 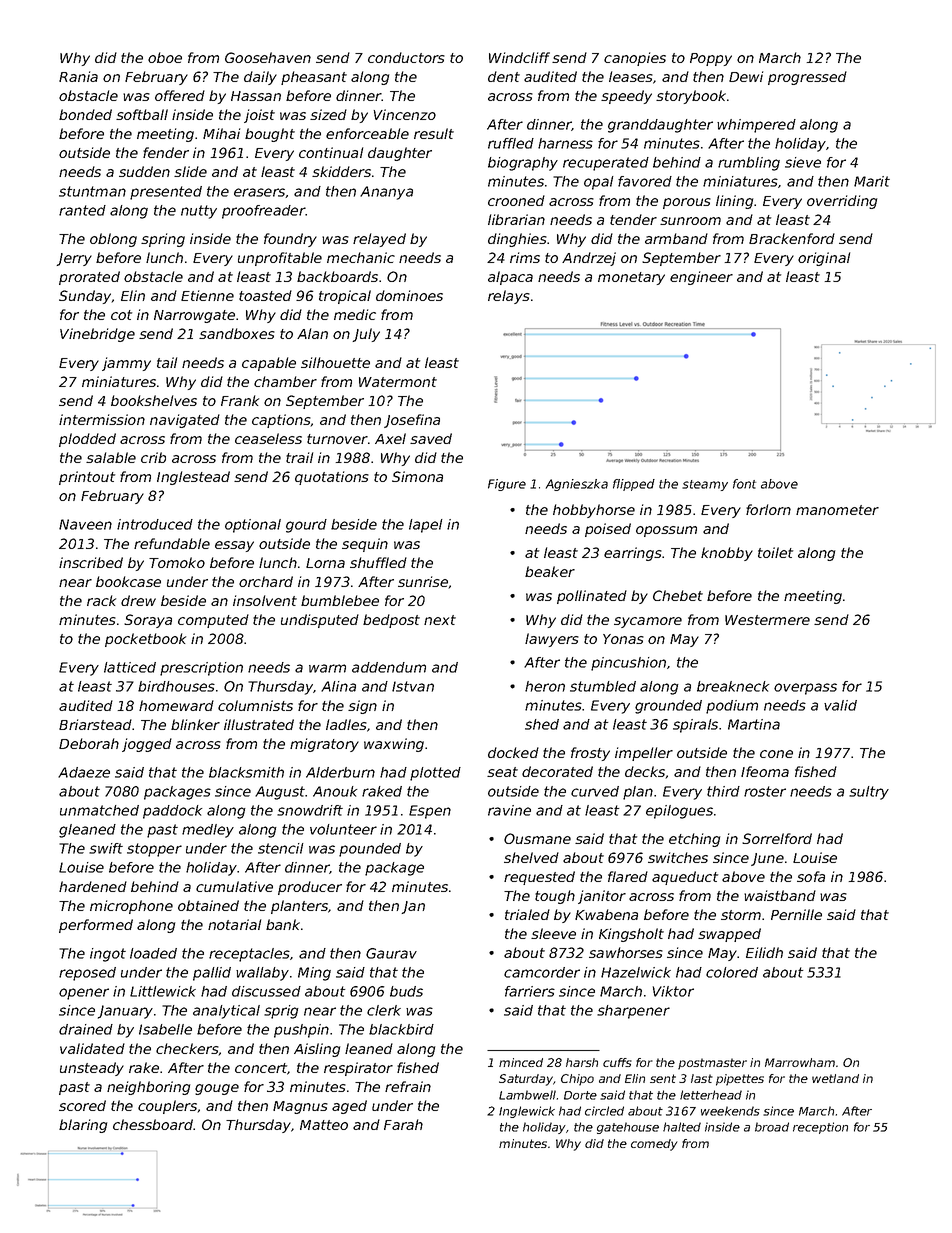 What do you see at coordinates (265, 600) in the page?
I see `insolvent` at bounding box center [265, 600].
